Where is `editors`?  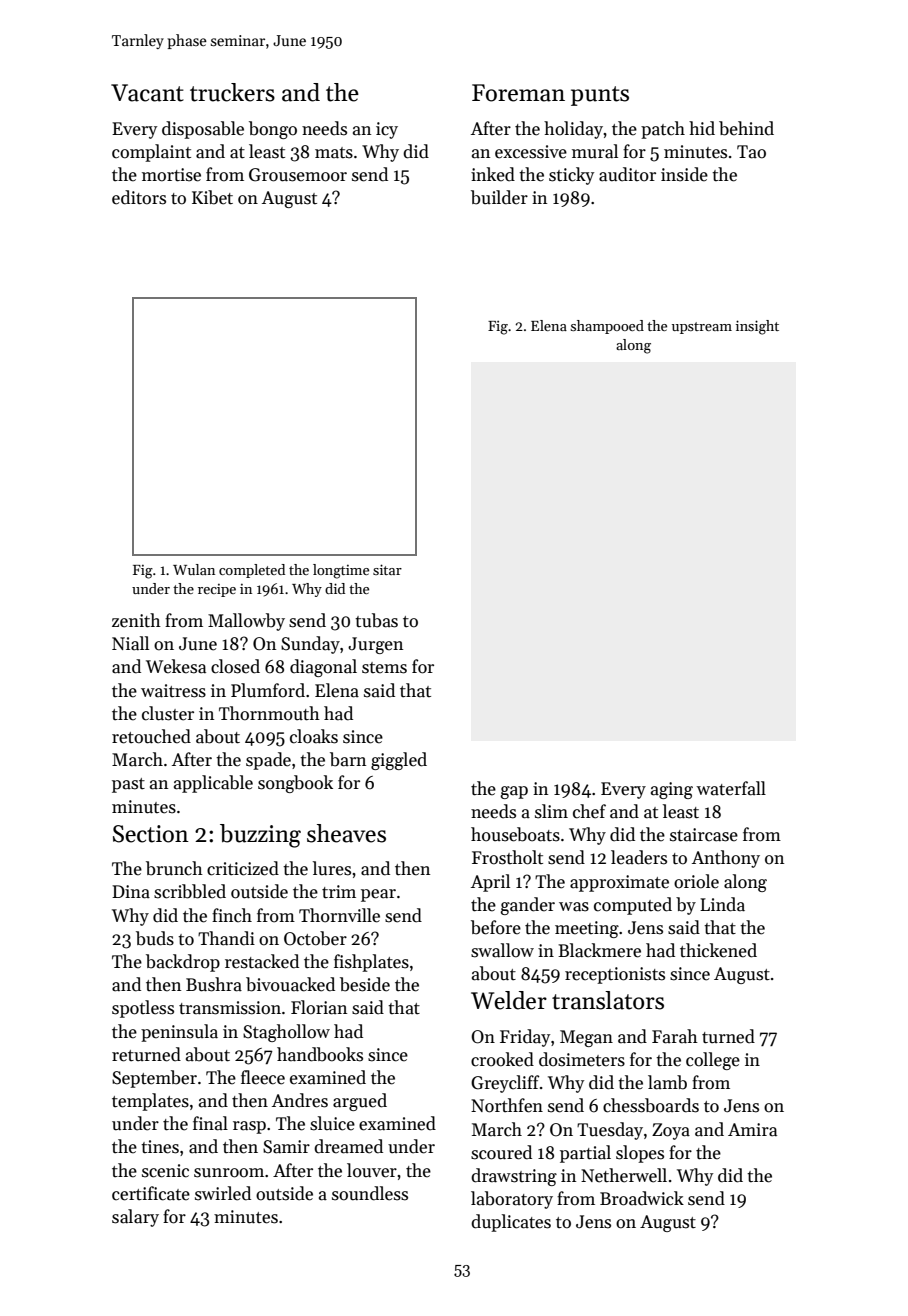 editors is located at coordinates (139, 197).
